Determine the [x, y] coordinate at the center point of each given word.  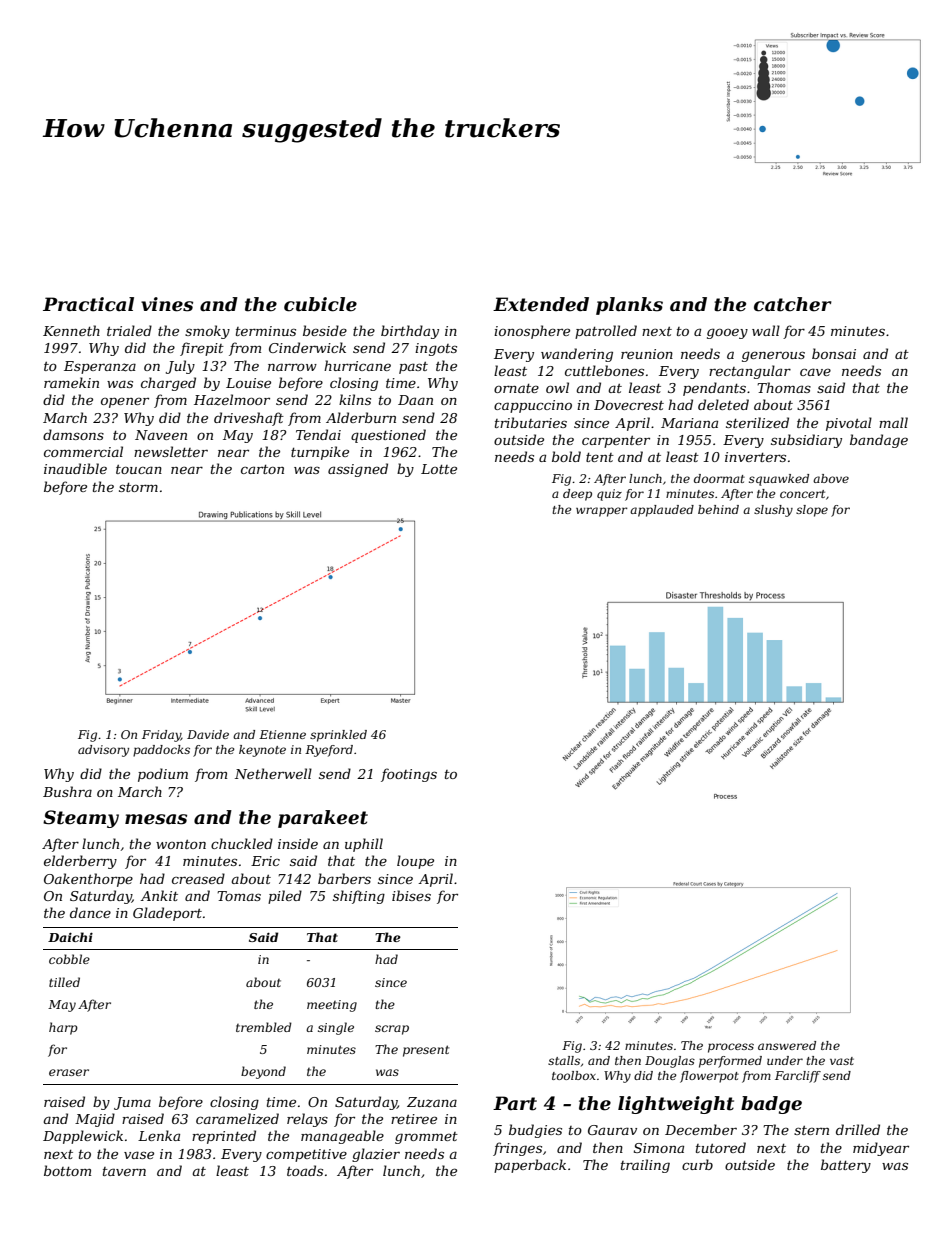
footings [409, 775]
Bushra [67, 791]
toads [305, 1170]
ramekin [71, 382]
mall [893, 422]
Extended [541, 304]
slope [812, 511]
